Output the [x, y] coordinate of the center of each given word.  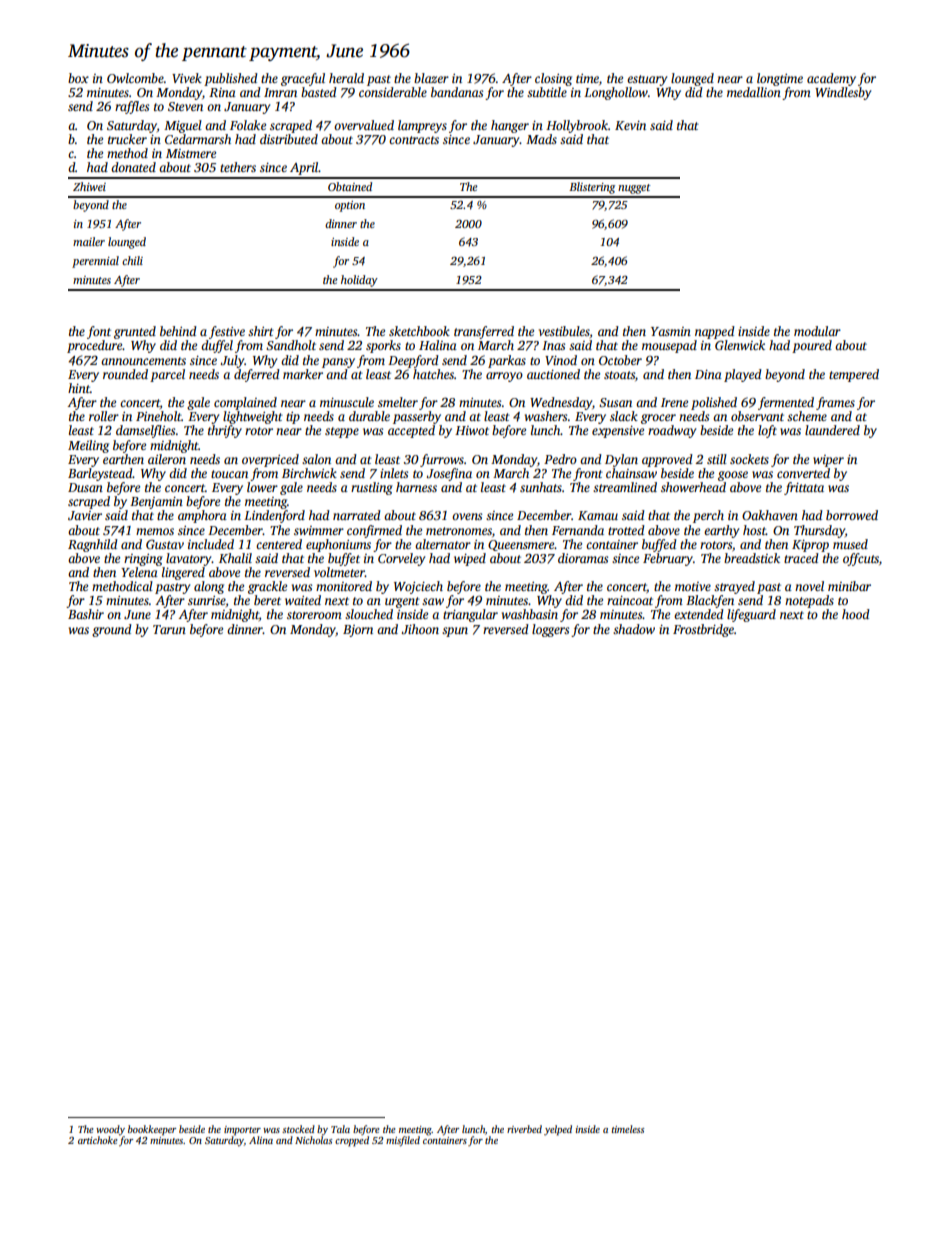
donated [133, 167]
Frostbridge [703, 630]
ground [112, 630]
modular [817, 331]
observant [757, 416]
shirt [261, 331]
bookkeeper [152, 1130]
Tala [340, 1129]
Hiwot [472, 430]
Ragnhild [93, 545]
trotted [626, 530]
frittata [804, 488]
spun [455, 632]
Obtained [350, 186]
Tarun [169, 629]
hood [856, 614]
